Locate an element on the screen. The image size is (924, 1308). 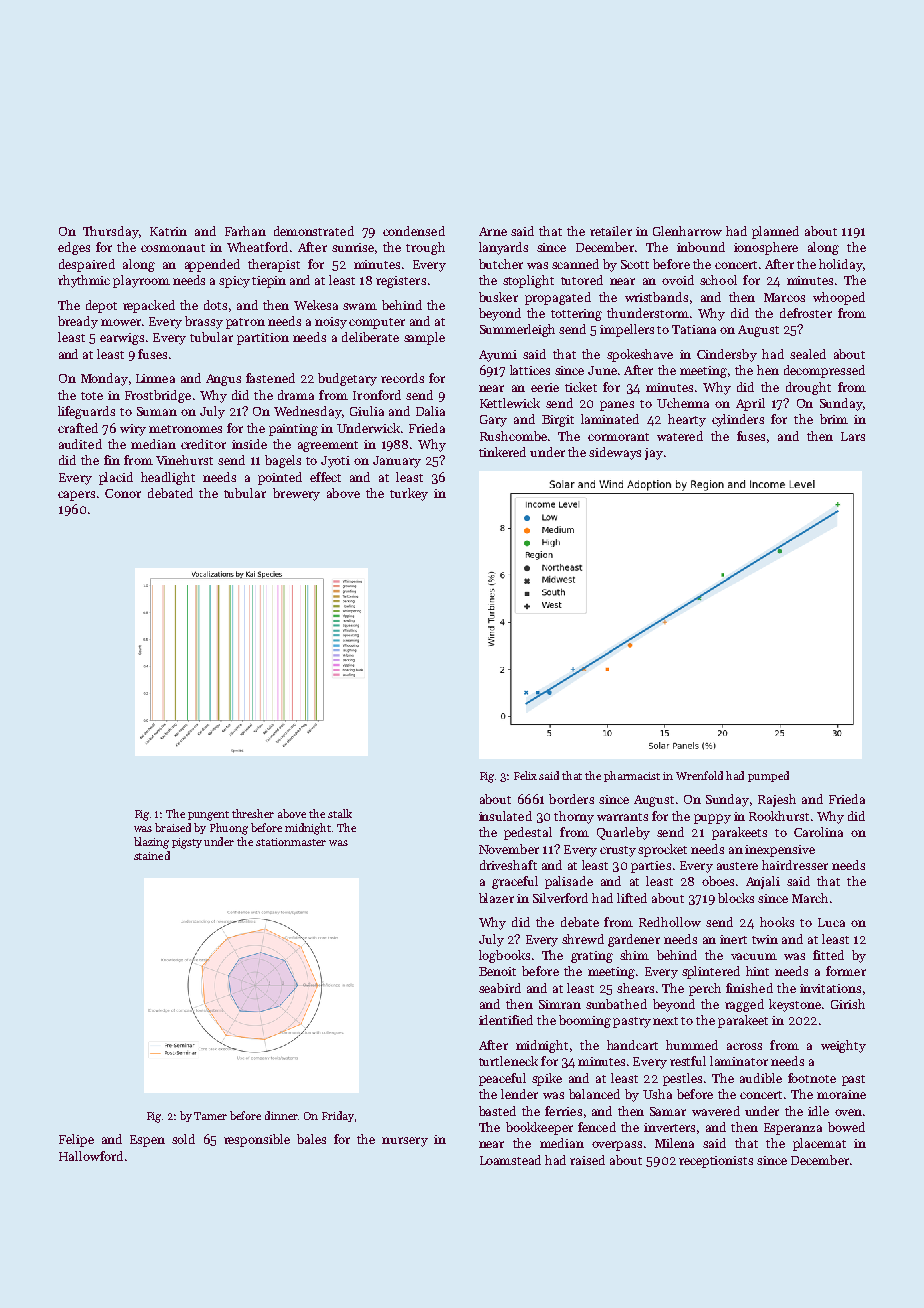
defroster is located at coordinates (806, 313).
